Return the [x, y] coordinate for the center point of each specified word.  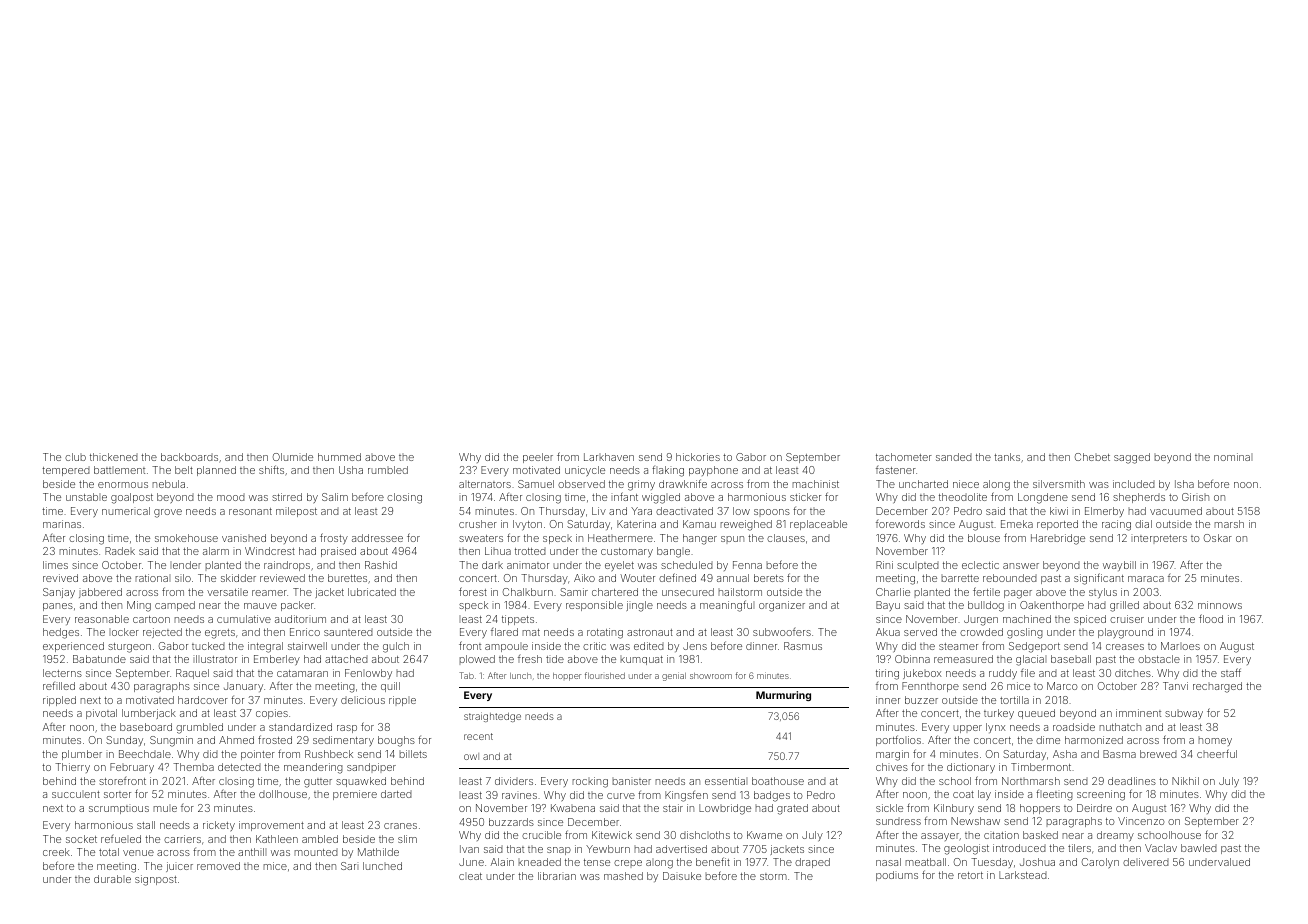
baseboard [146, 727]
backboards [189, 457]
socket [81, 839]
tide [555, 659]
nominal [1233, 457]
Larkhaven [609, 457]
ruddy [1003, 674]
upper [967, 729]
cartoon [151, 619]
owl [471, 756]
